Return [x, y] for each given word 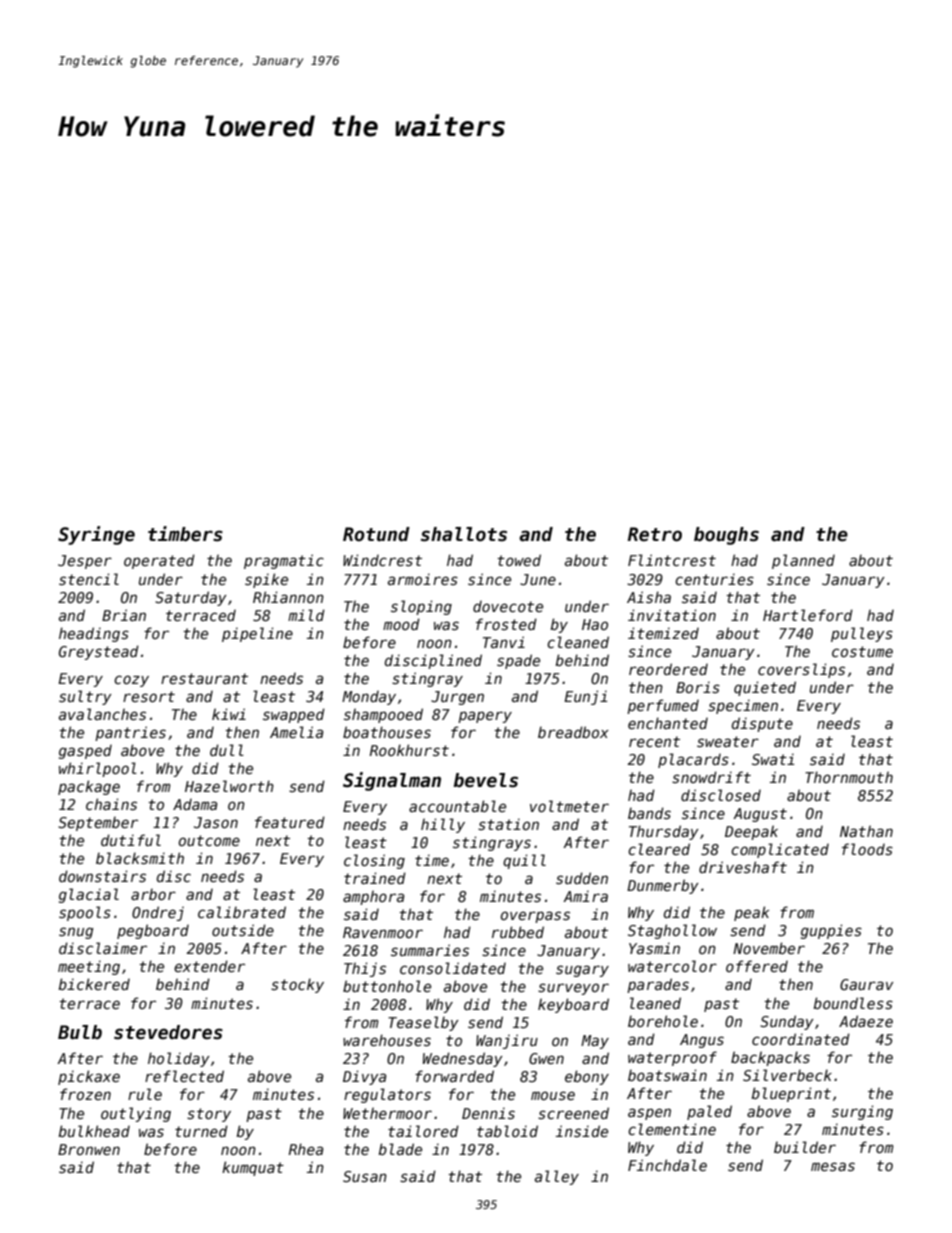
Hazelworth [229, 786]
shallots [464, 534]
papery [485, 717]
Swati [773, 759]
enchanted [668, 723]
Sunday [787, 1022]
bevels [486, 780]
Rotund [376, 534]
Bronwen [89, 1149]
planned [803, 561]
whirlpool [98, 769]
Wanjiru [507, 1041]
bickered [94, 984]
